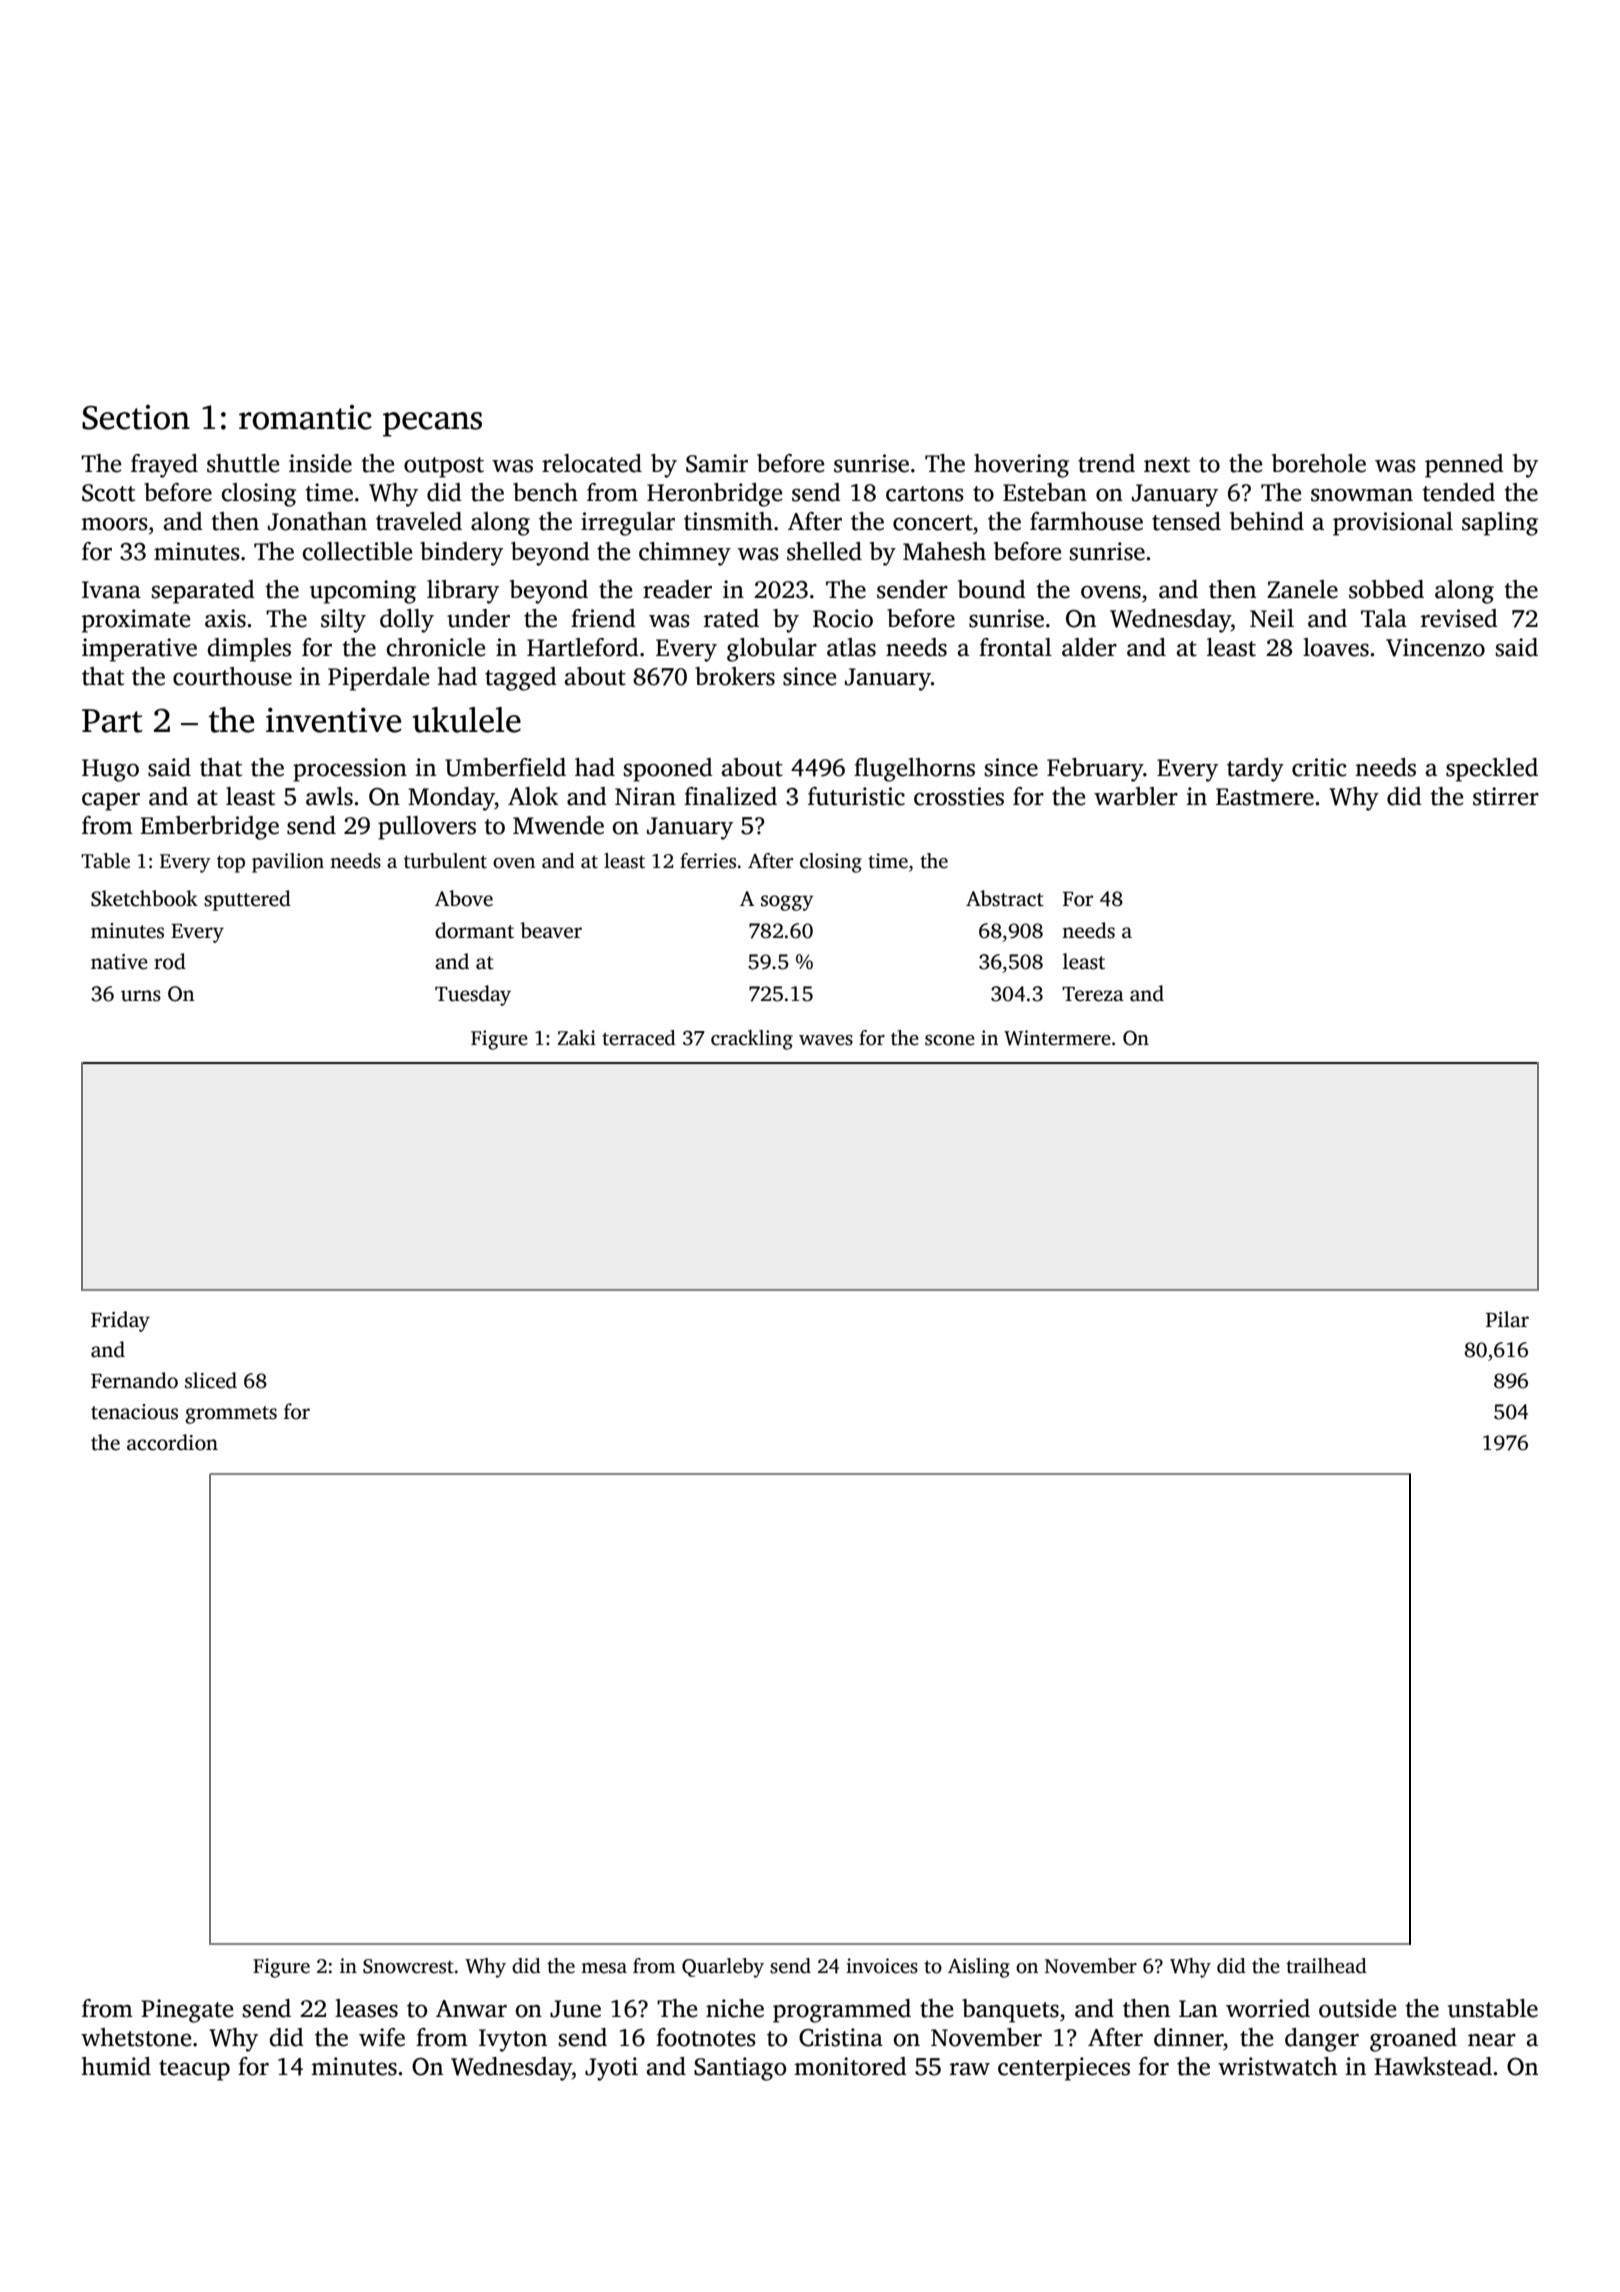 The height and width of the screenshot is (2292, 1620). I want to click on beaver, so click(551, 930).
